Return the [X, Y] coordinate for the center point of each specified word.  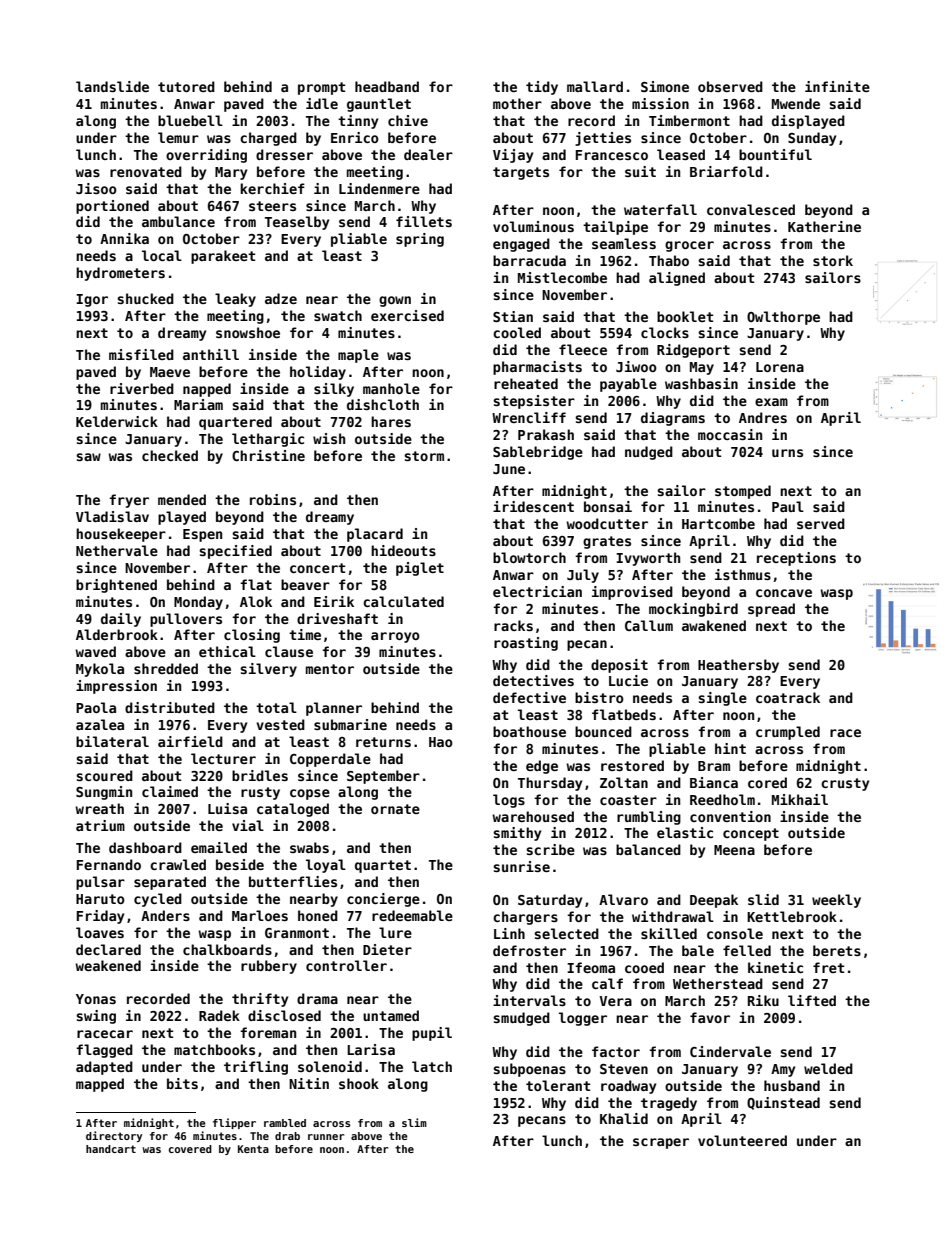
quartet [383, 866]
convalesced [751, 209]
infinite [837, 86]
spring [420, 240]
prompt [321, 88]
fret [828, 967]
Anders [165, 915]
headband [387, 86]
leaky [235, 300]
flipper [234, 1123]
